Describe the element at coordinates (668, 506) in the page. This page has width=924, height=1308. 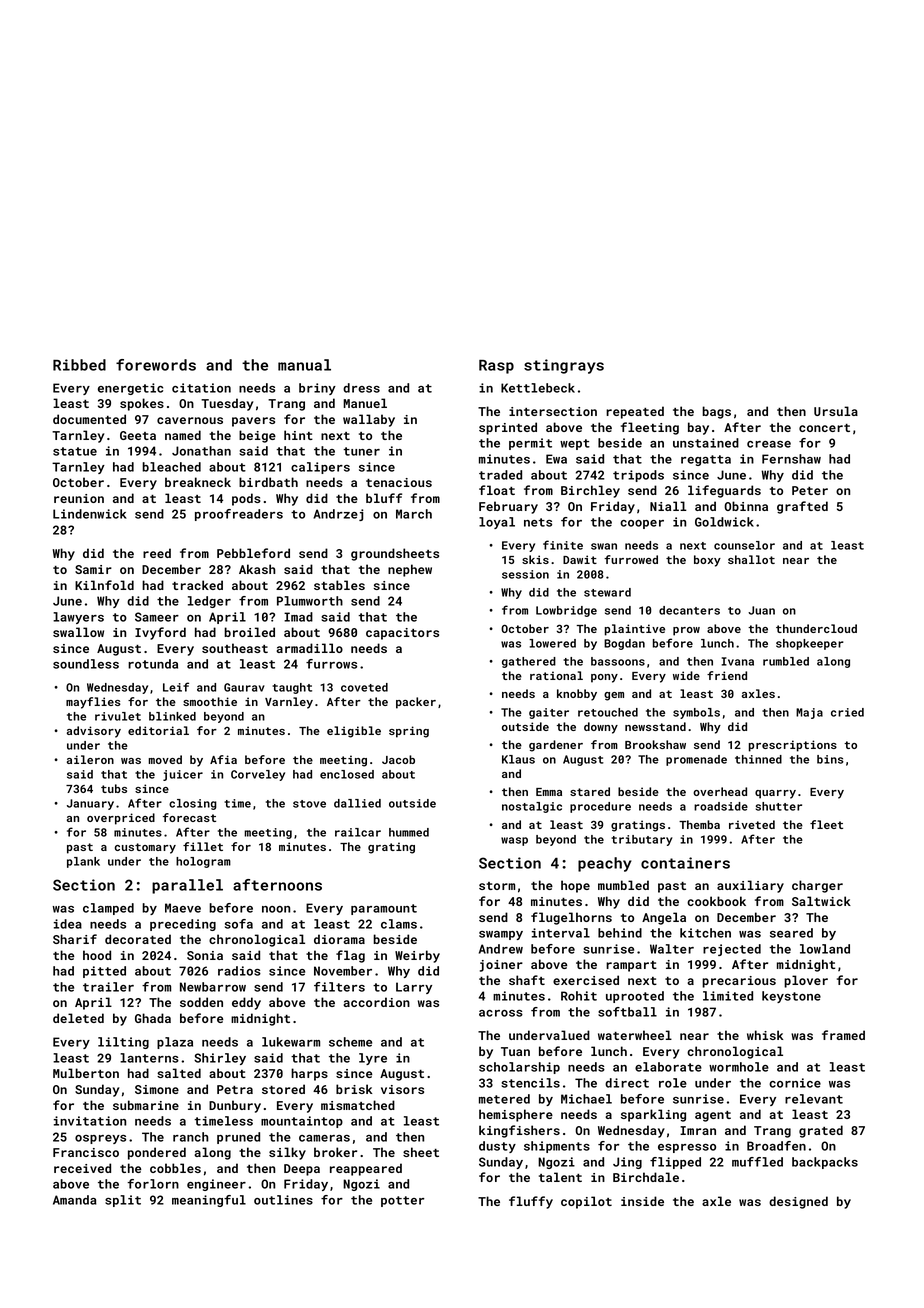
I see `Niall` at that location.
